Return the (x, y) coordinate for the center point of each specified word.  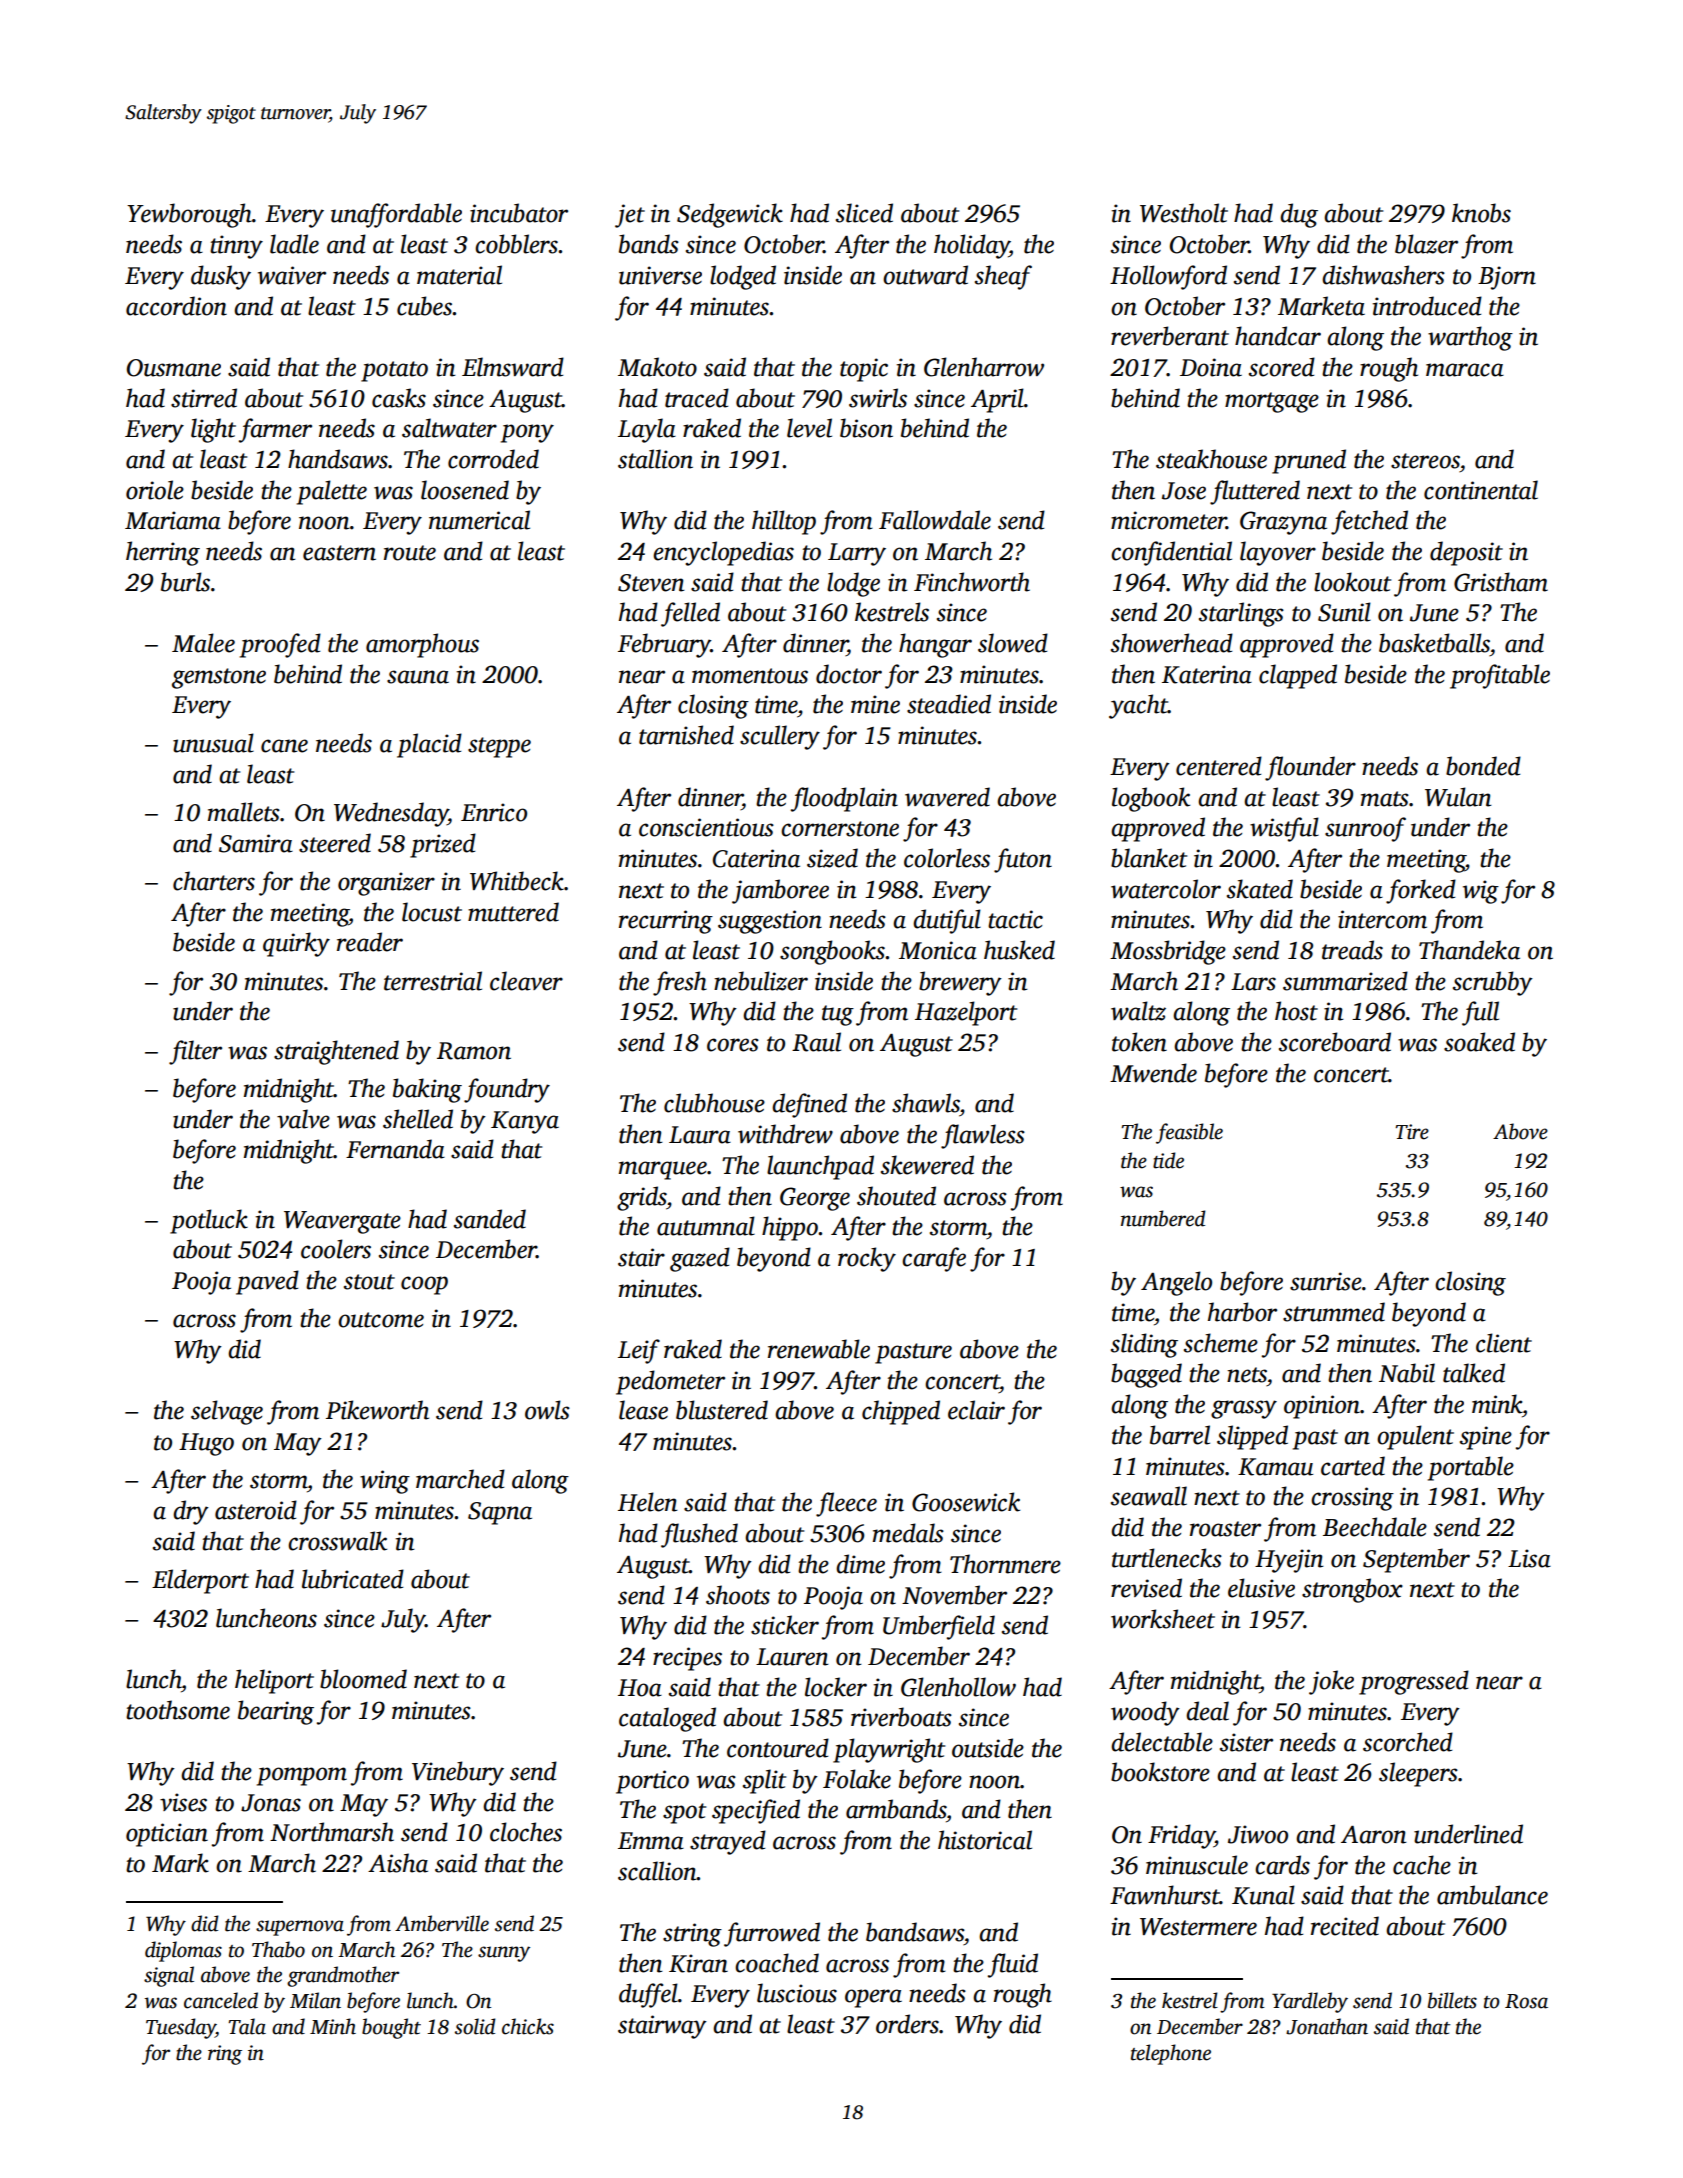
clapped (1298, 676)
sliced (864, 213)
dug (1299, 215)
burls (185, 582)
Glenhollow (958, 1687)
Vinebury (458, 1773)
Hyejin (1289, 1561)
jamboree (780, 891)
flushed (699, 1535)
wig (1481, 892)
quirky (296, 944)
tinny (236, 247)
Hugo (206, 1444)
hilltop (784, 522)
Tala (247, 2026)
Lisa (1529, 1558)
